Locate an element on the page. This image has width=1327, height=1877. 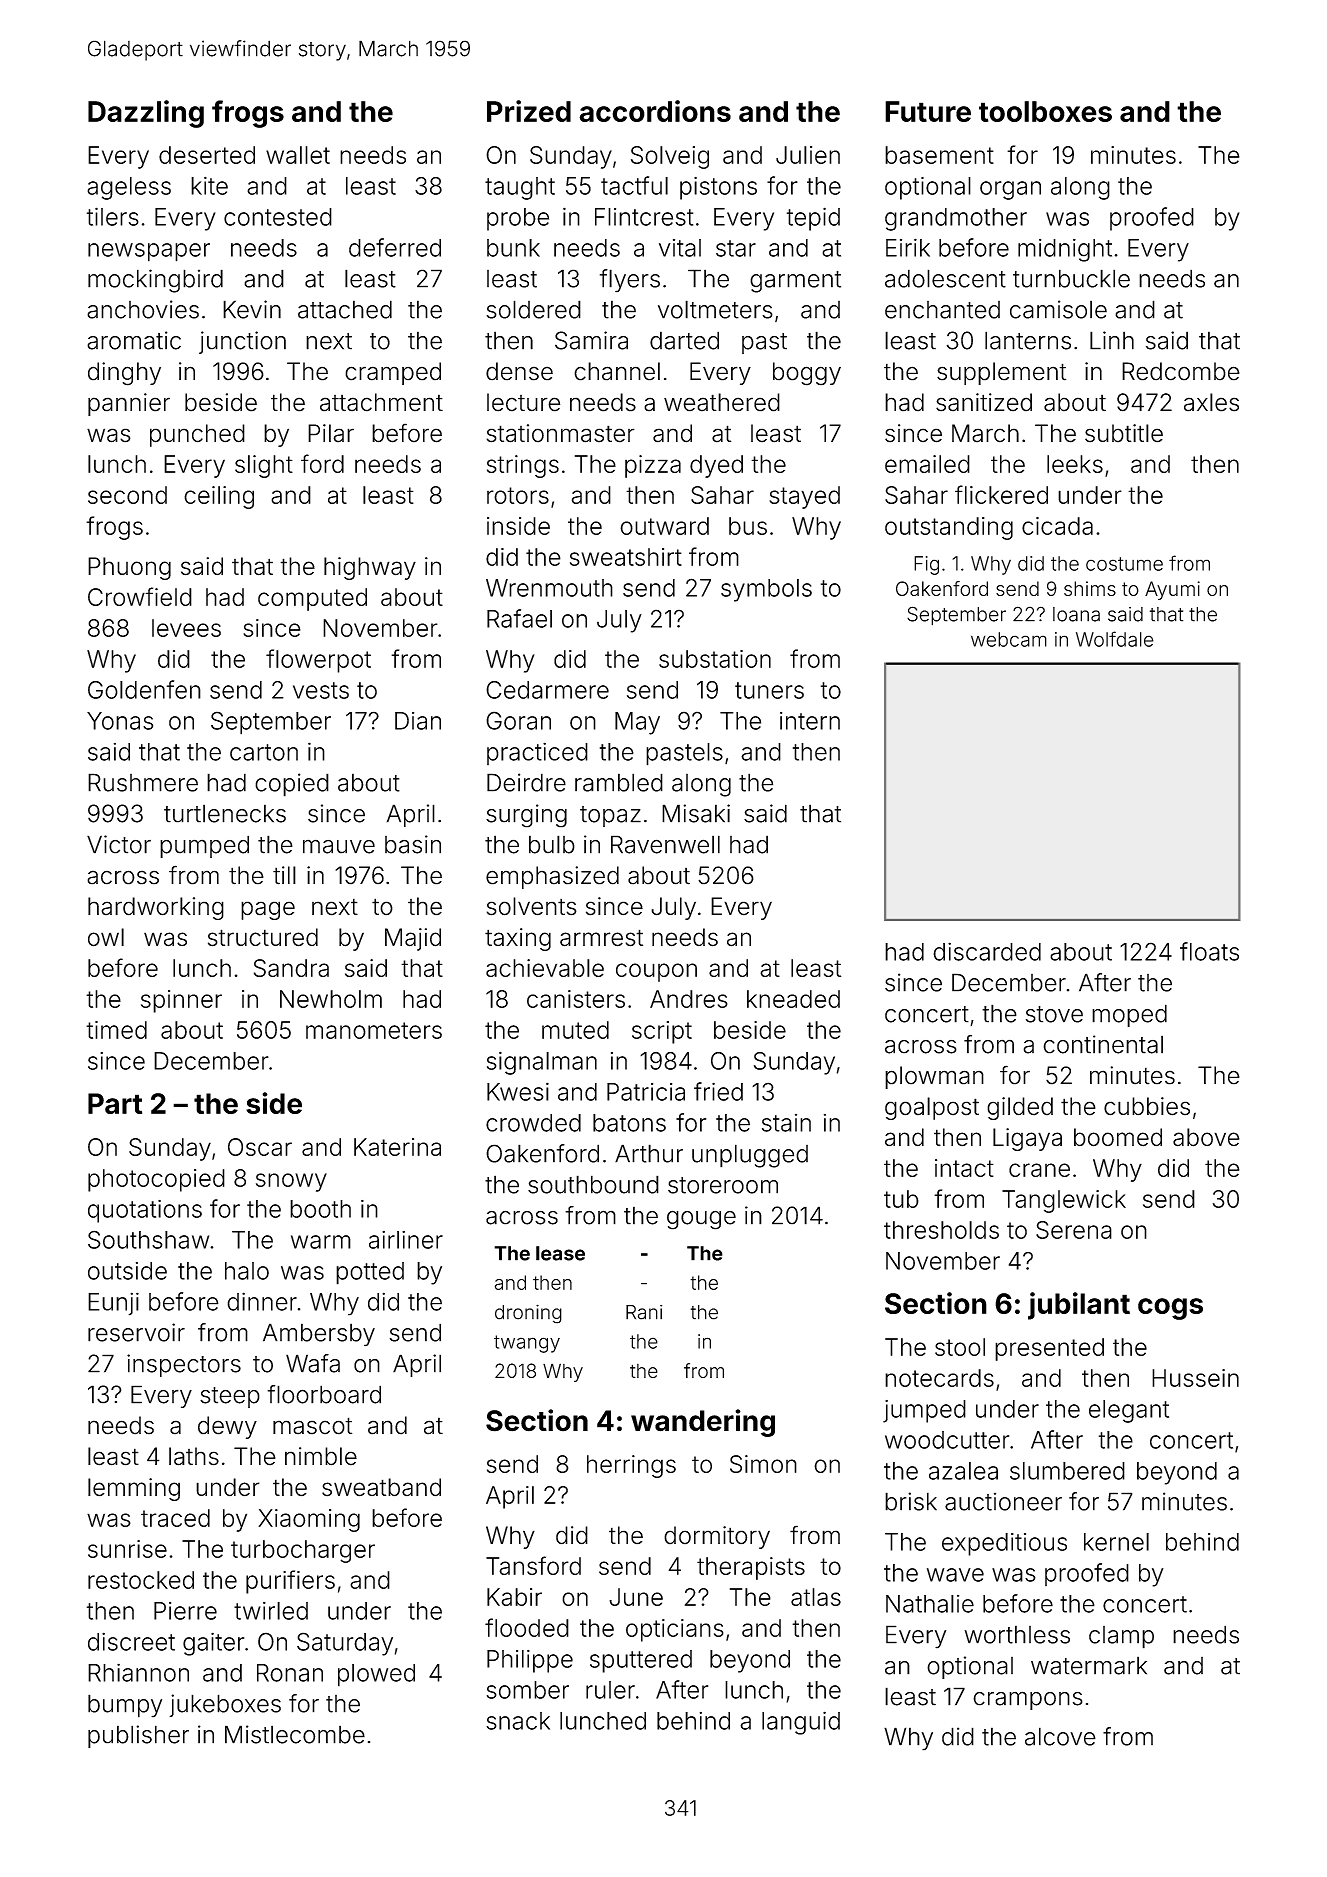
crowded is located at coordinates (533, 1123).
